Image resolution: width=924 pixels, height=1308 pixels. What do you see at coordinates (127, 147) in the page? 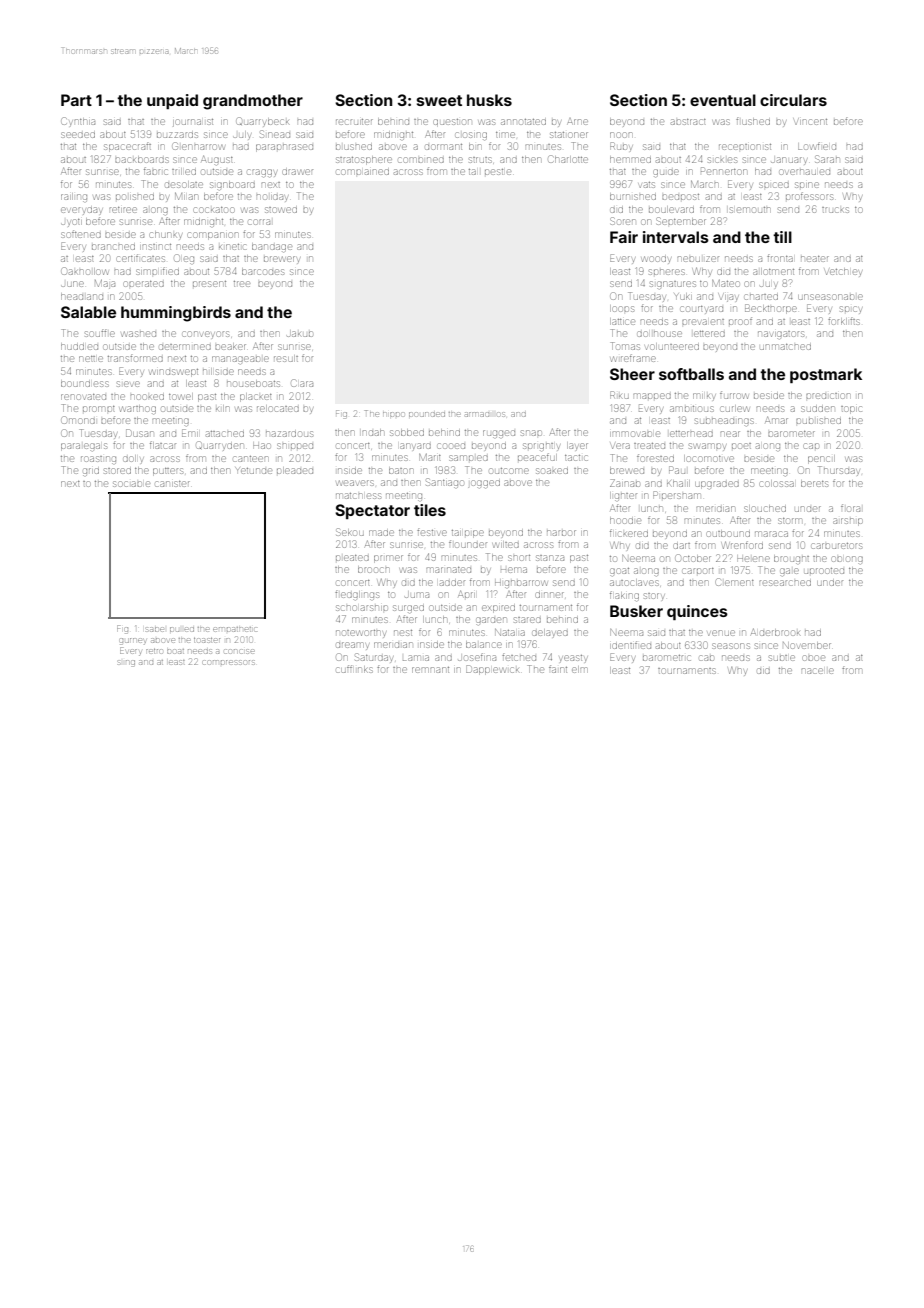
I see `spacecraft` at bounding box center [127, 147].
